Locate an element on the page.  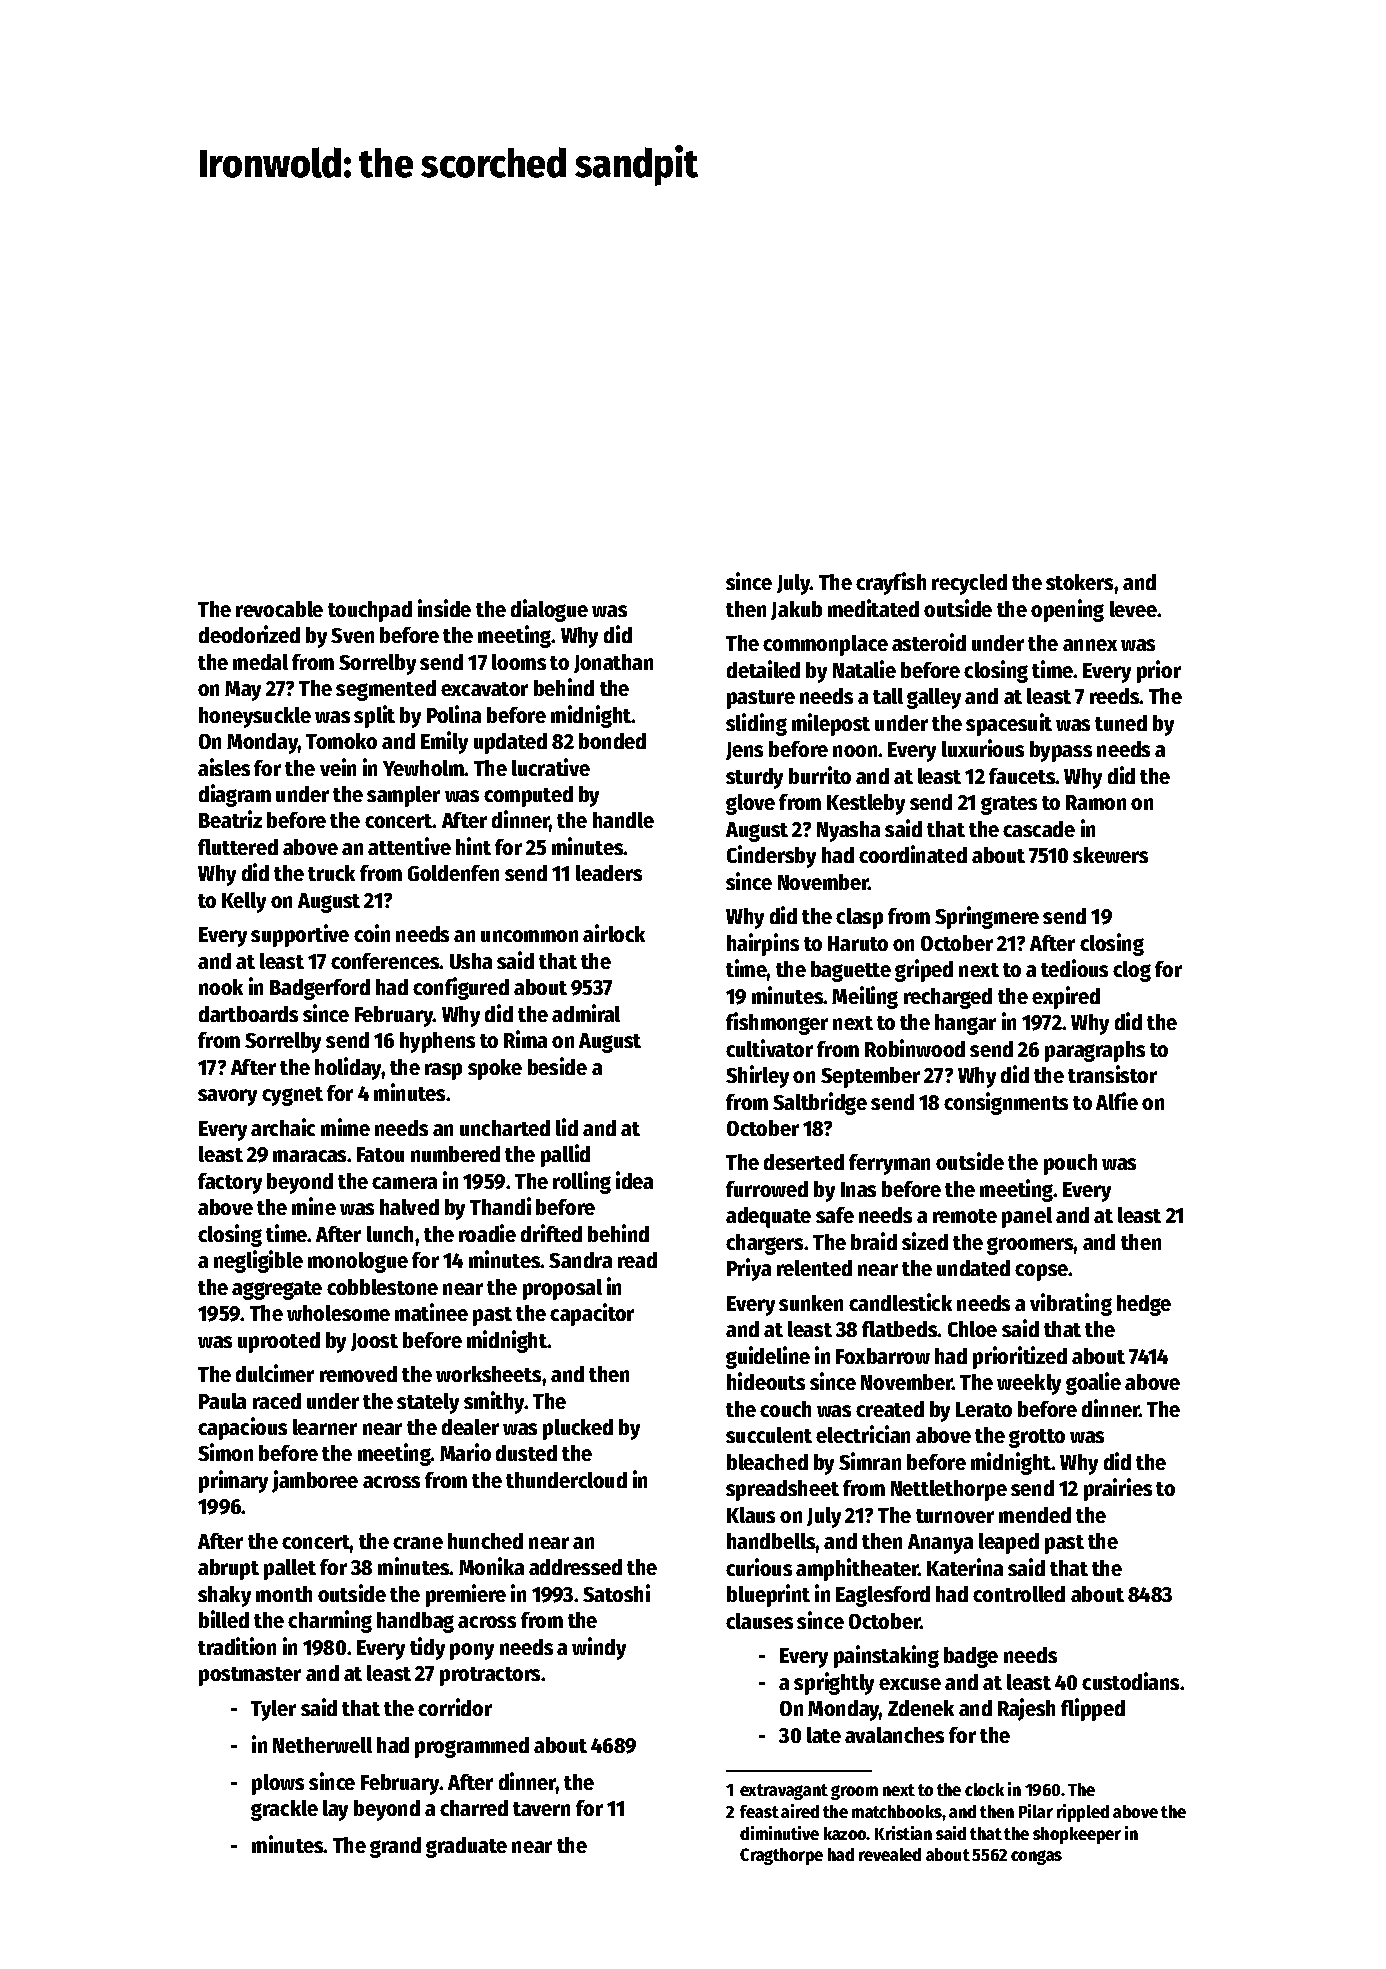
programmed is located at coordinates (472, 1747).
